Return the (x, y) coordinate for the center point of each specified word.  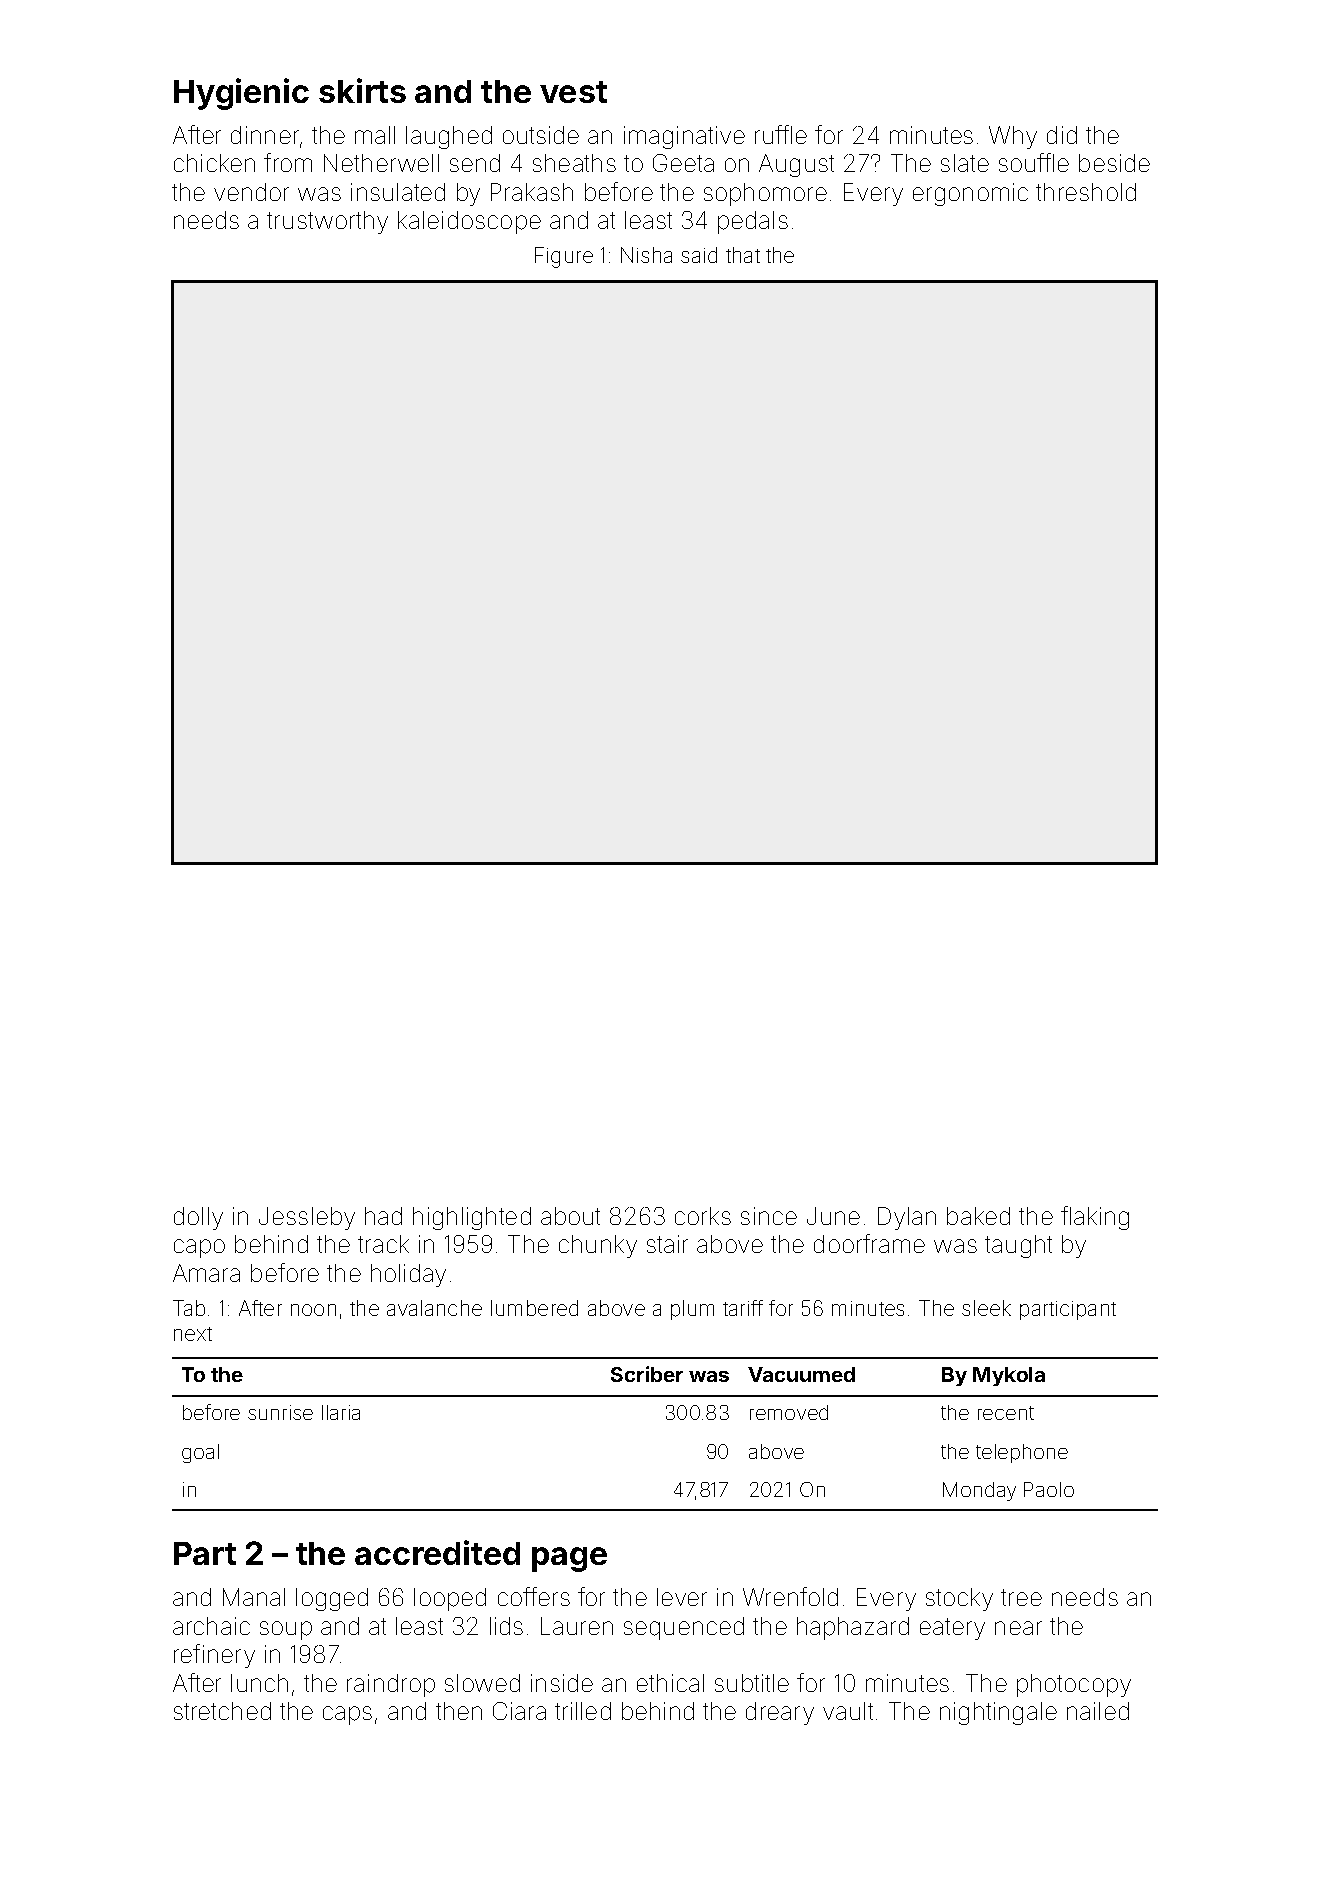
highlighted (472, 1218)
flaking (1095, 1218)
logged (332, 1599)
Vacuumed (801, 1374)
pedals (753, 222)
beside (1114, 163)
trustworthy (327, 222)
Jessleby (307, 1218)
